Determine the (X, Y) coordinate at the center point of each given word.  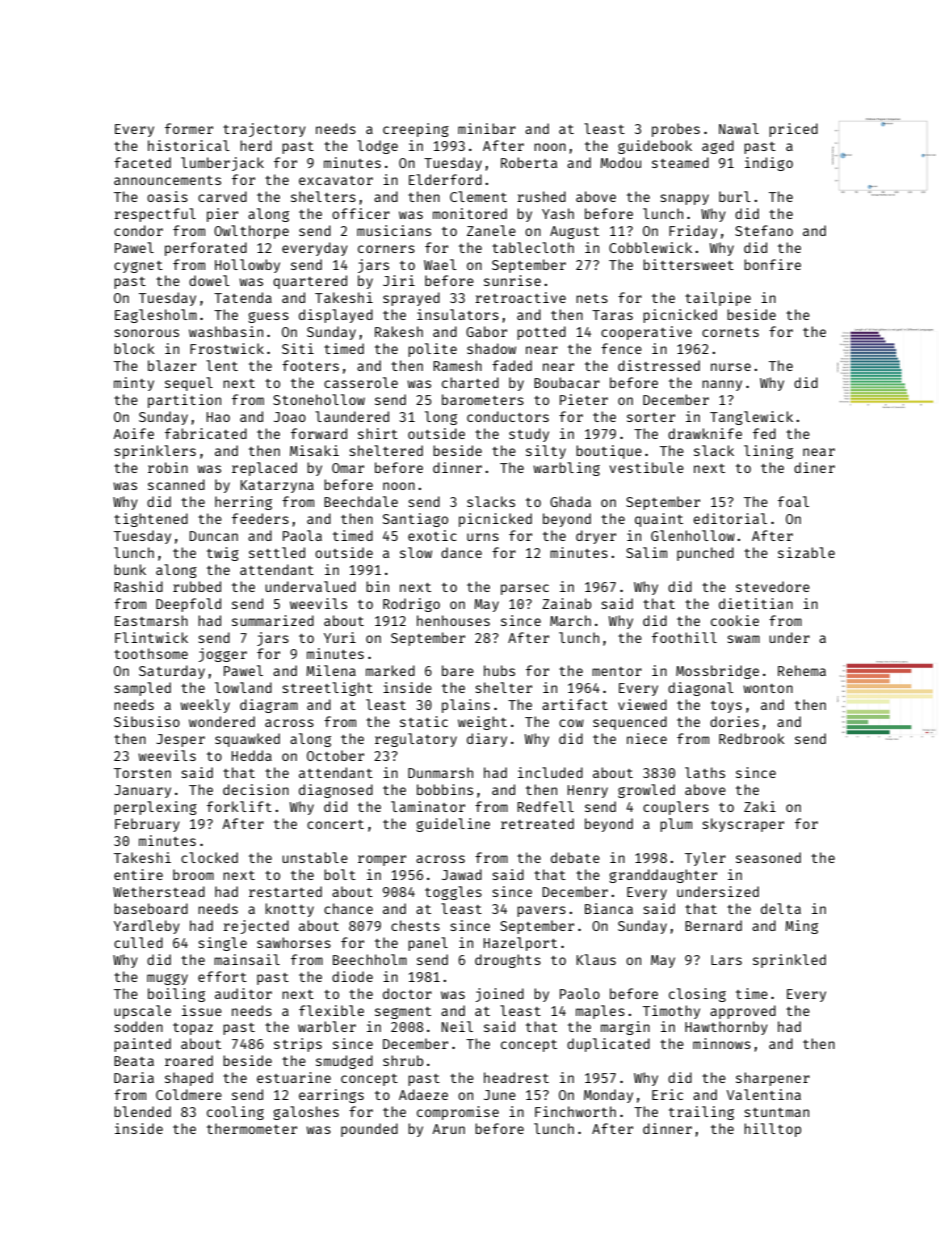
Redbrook (752, 738)
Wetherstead (159, 891)
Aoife (133, 433)
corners (386, 249)
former (189, 128)
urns (483, 537)
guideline (453, 825)
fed (764, 433)
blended (142, 1111)
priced (793, 130)
